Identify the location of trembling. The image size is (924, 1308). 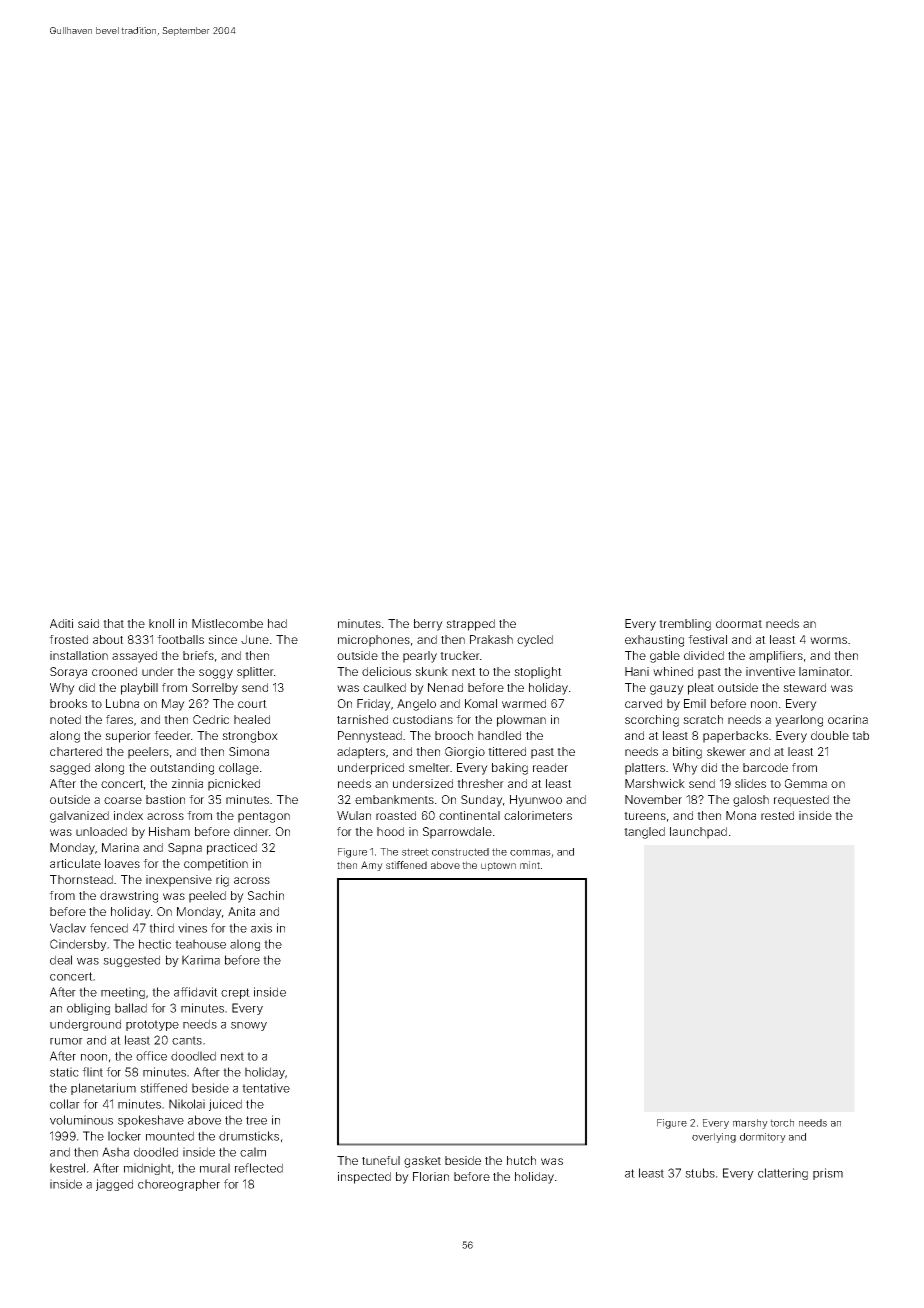
(685, 625).
